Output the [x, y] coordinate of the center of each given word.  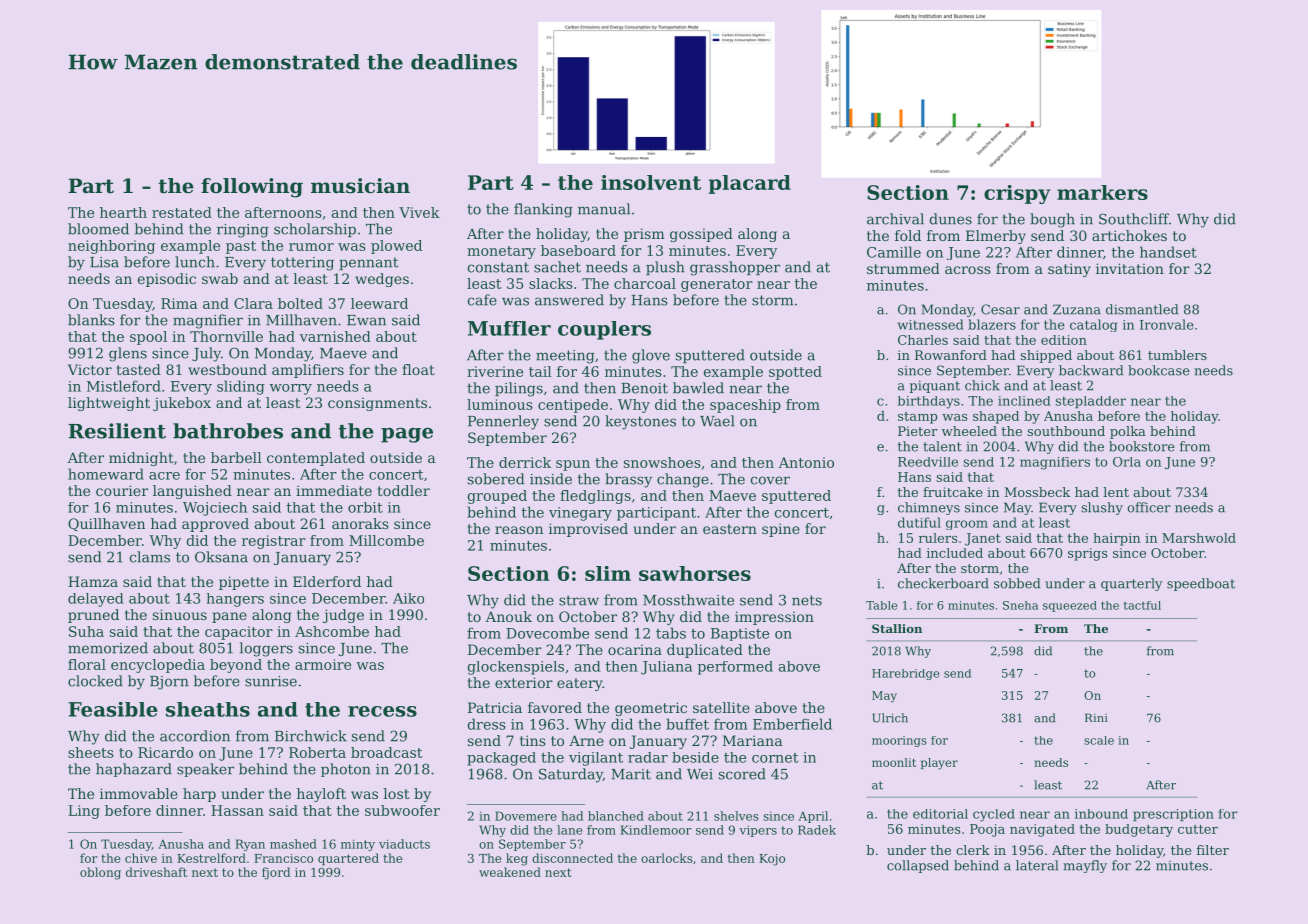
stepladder [1090, 402]
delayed [95, 600]
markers [1102, 192]
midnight [141, 459]
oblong [100, 873]
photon [346, 770]
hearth [123, 212]
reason [519, 530]
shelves [736, 816]
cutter [1198, 829]
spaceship [745, 406]
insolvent [651, 182]
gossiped [701, 235]
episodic [167, 280]
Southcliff [1134, 219]
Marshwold [1199, 538]
